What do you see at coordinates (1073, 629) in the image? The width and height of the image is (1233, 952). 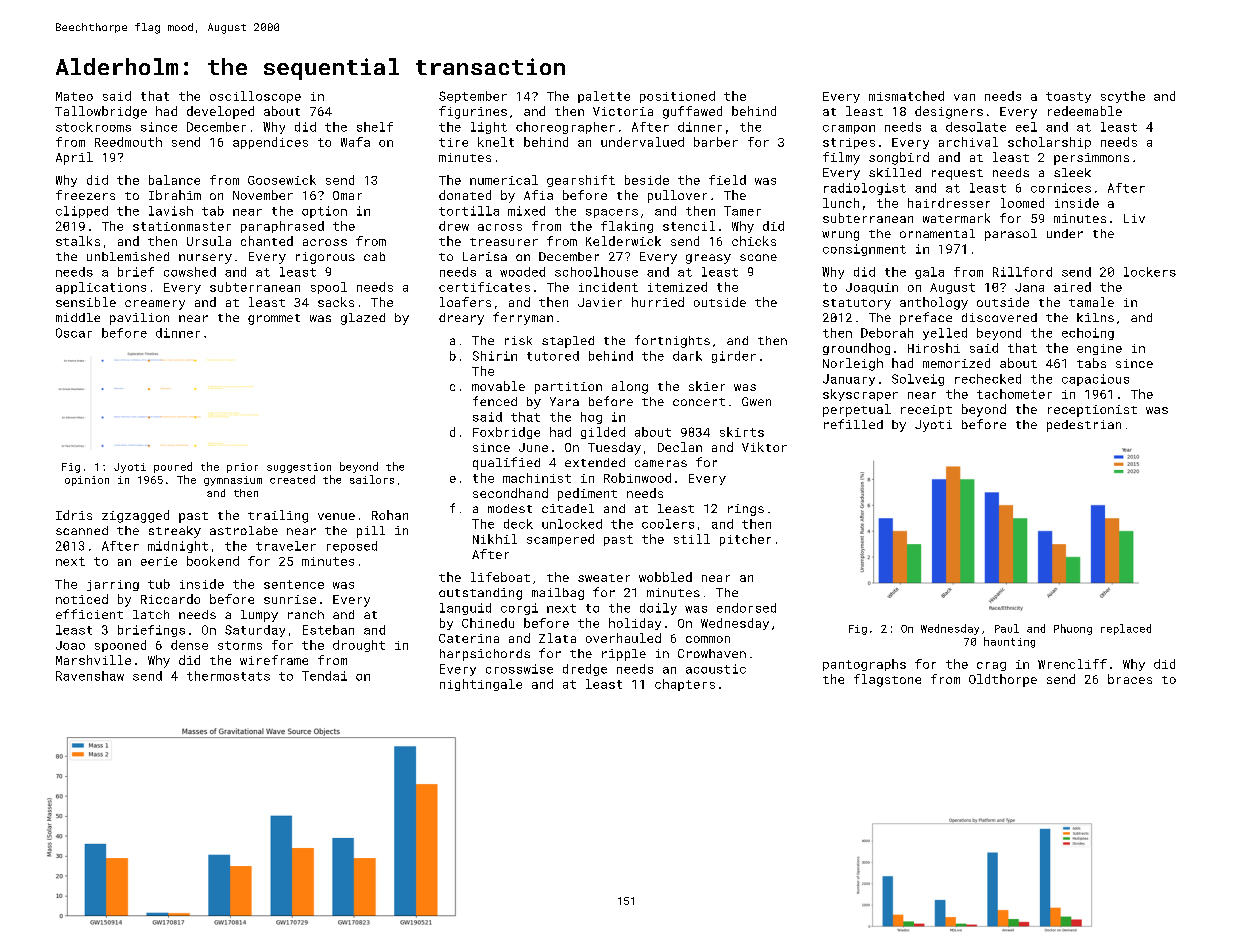 I see `Phuong` at bounding box center [1073, 629].
